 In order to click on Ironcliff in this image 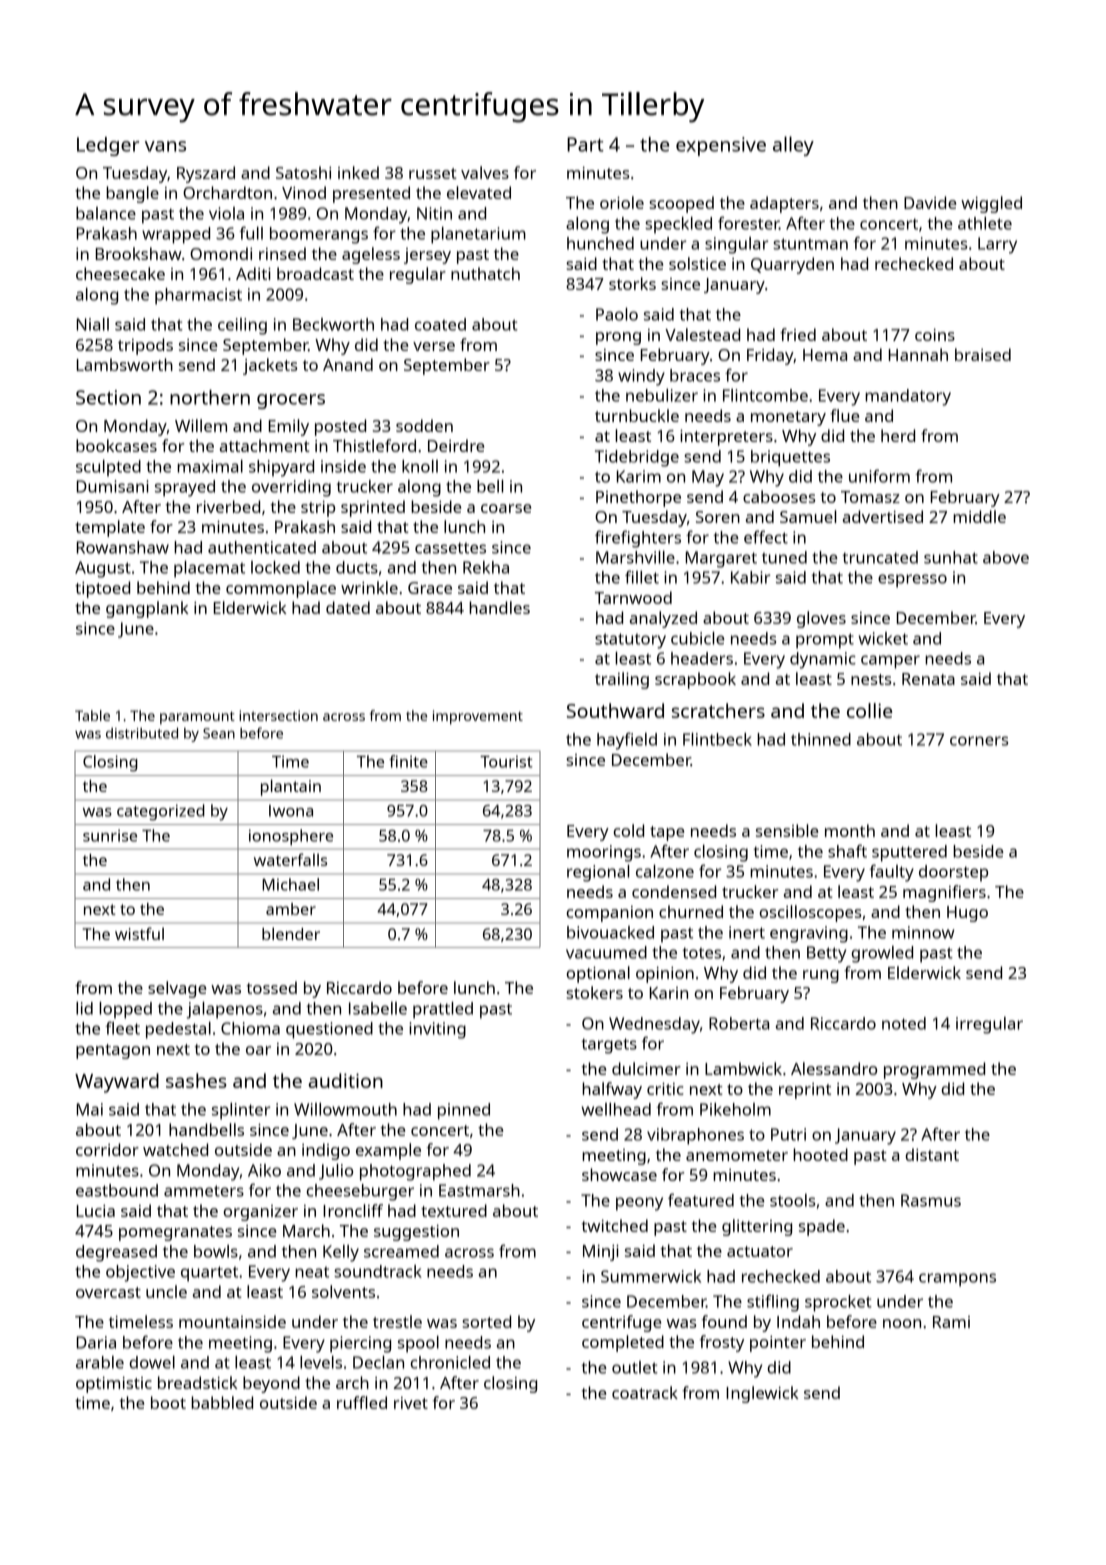, I will do `click(353, 1210)`.
